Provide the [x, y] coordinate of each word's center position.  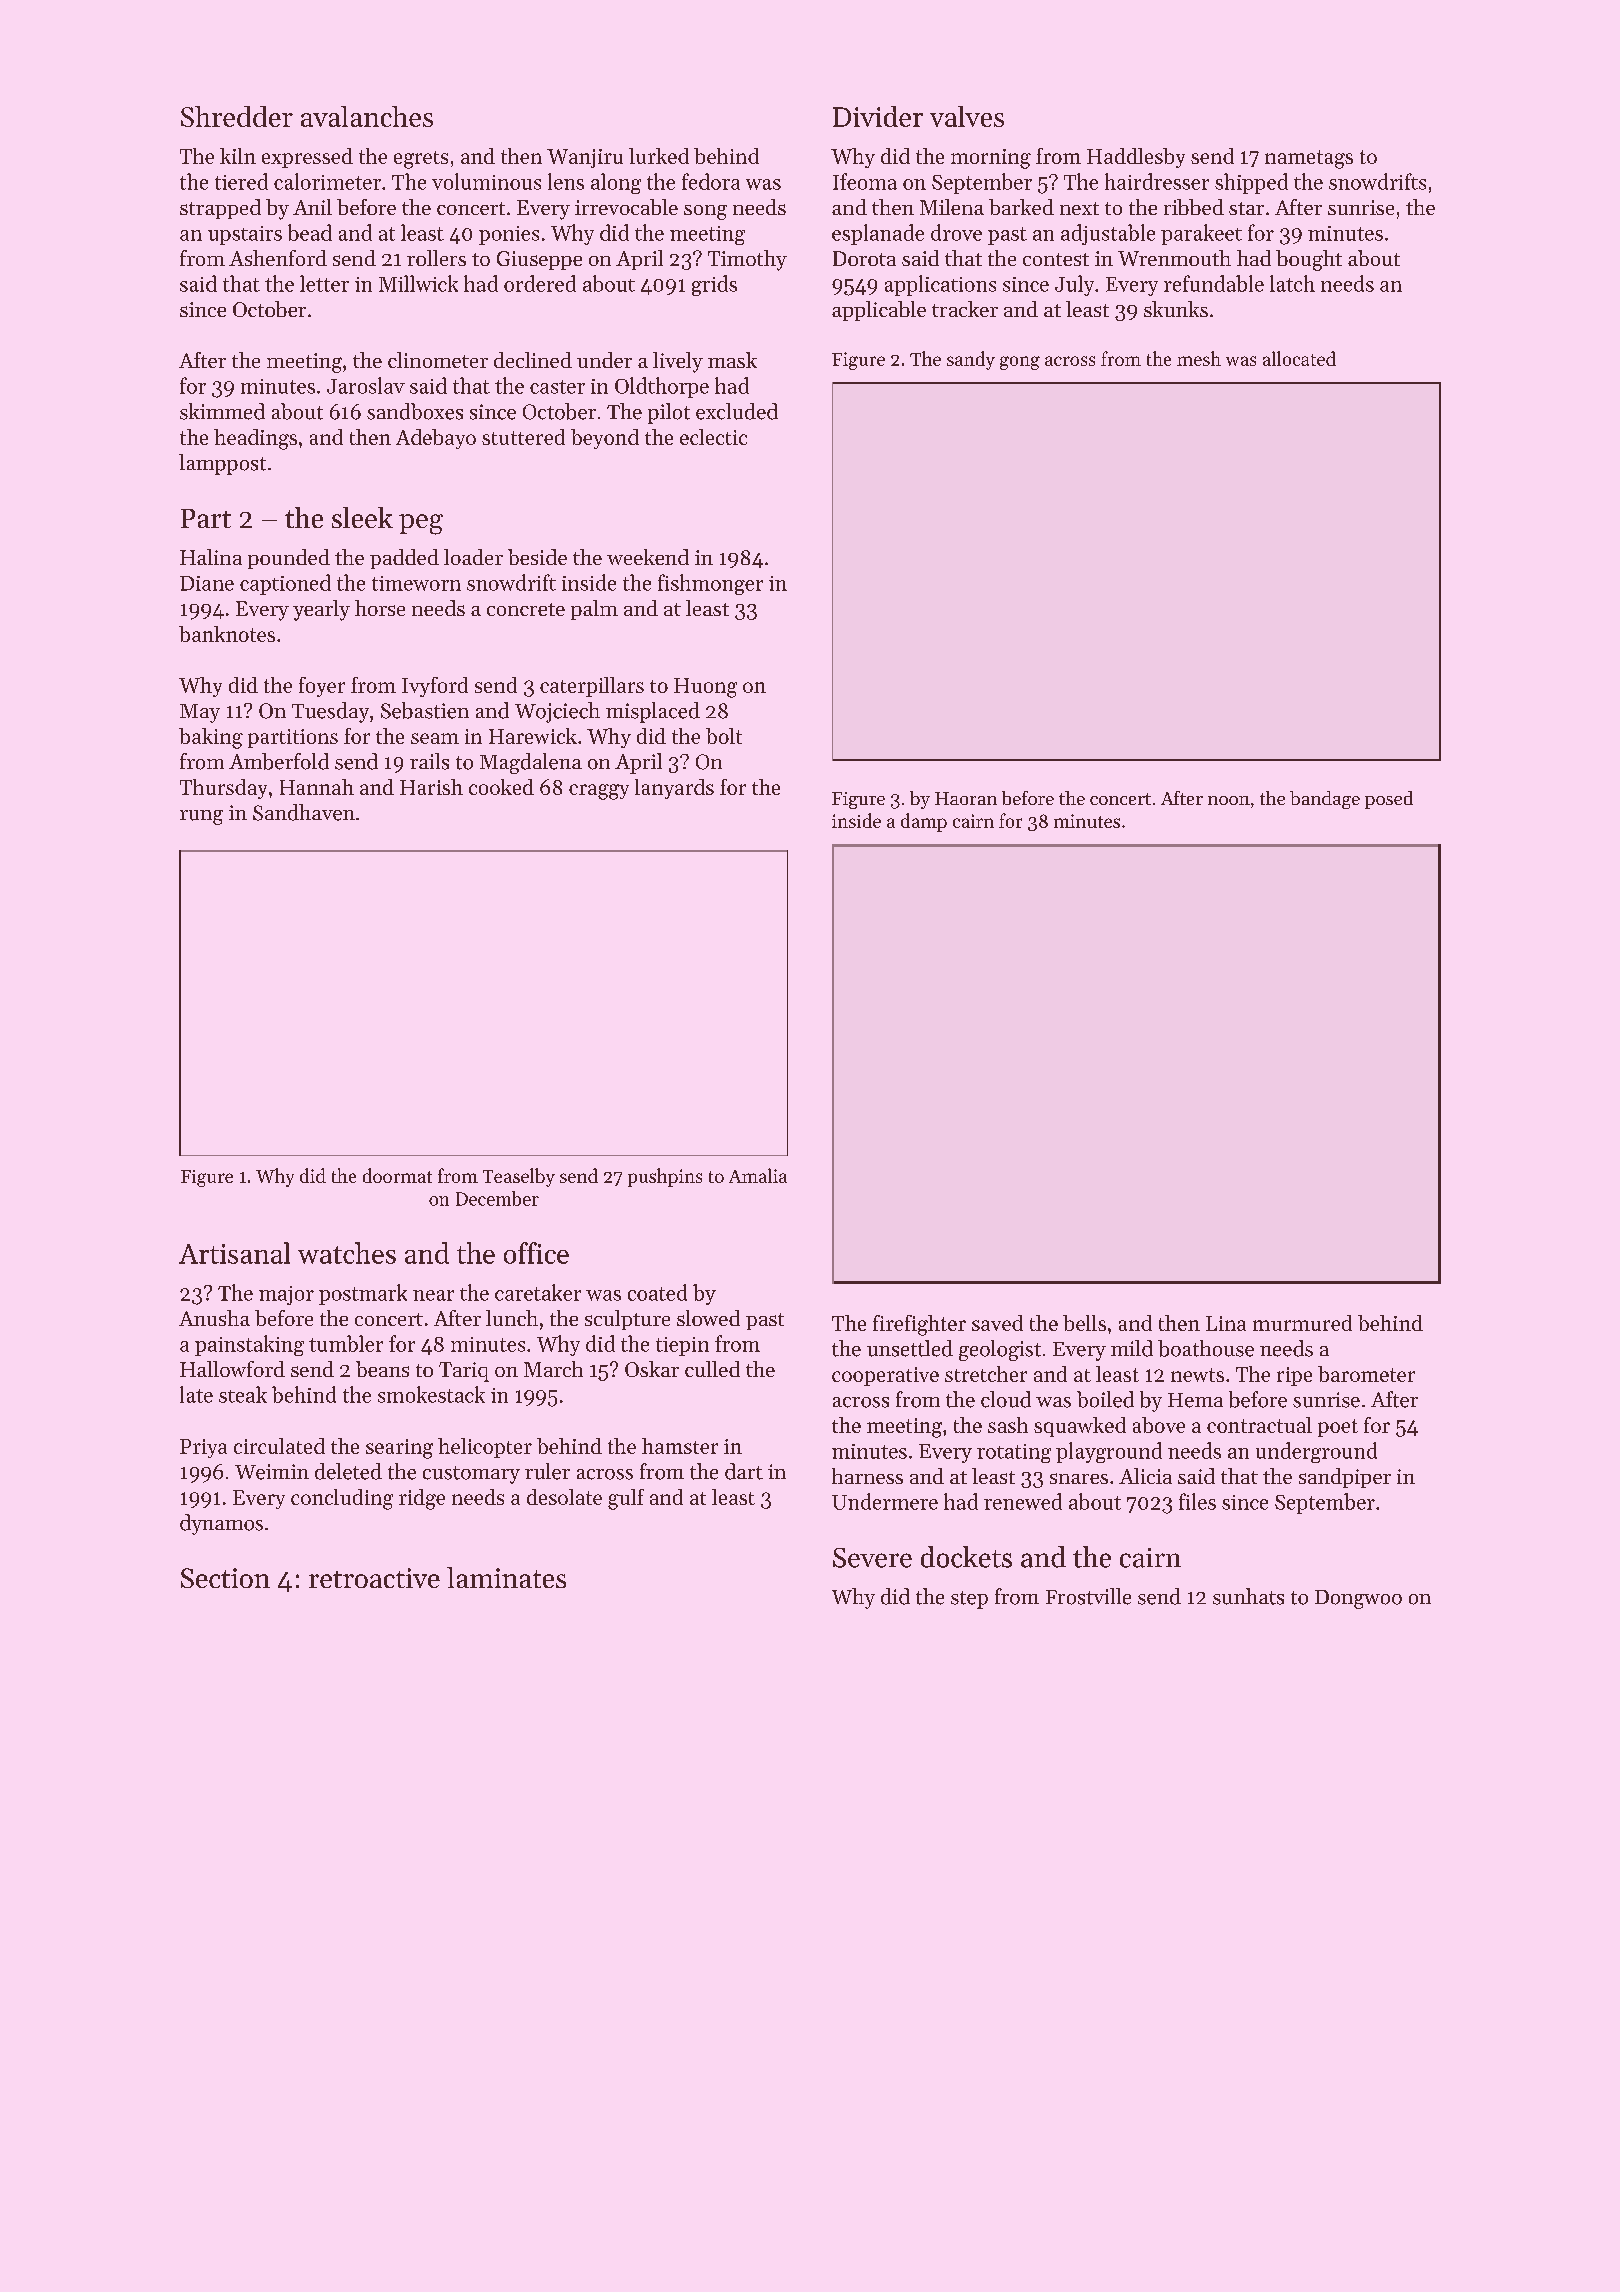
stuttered [523, 437]
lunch [512, 1318]
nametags [1309, 159]
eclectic [713, 437]
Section [225, 1578]
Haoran [966, 798]
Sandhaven [304, 812]
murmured [1302, 1323]
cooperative [885, 1376]
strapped [220, 209]
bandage [1325, 800]
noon [1229, 800]
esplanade [878, 234]
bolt [724, 736]
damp [924, 822]
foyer [322, 687]
